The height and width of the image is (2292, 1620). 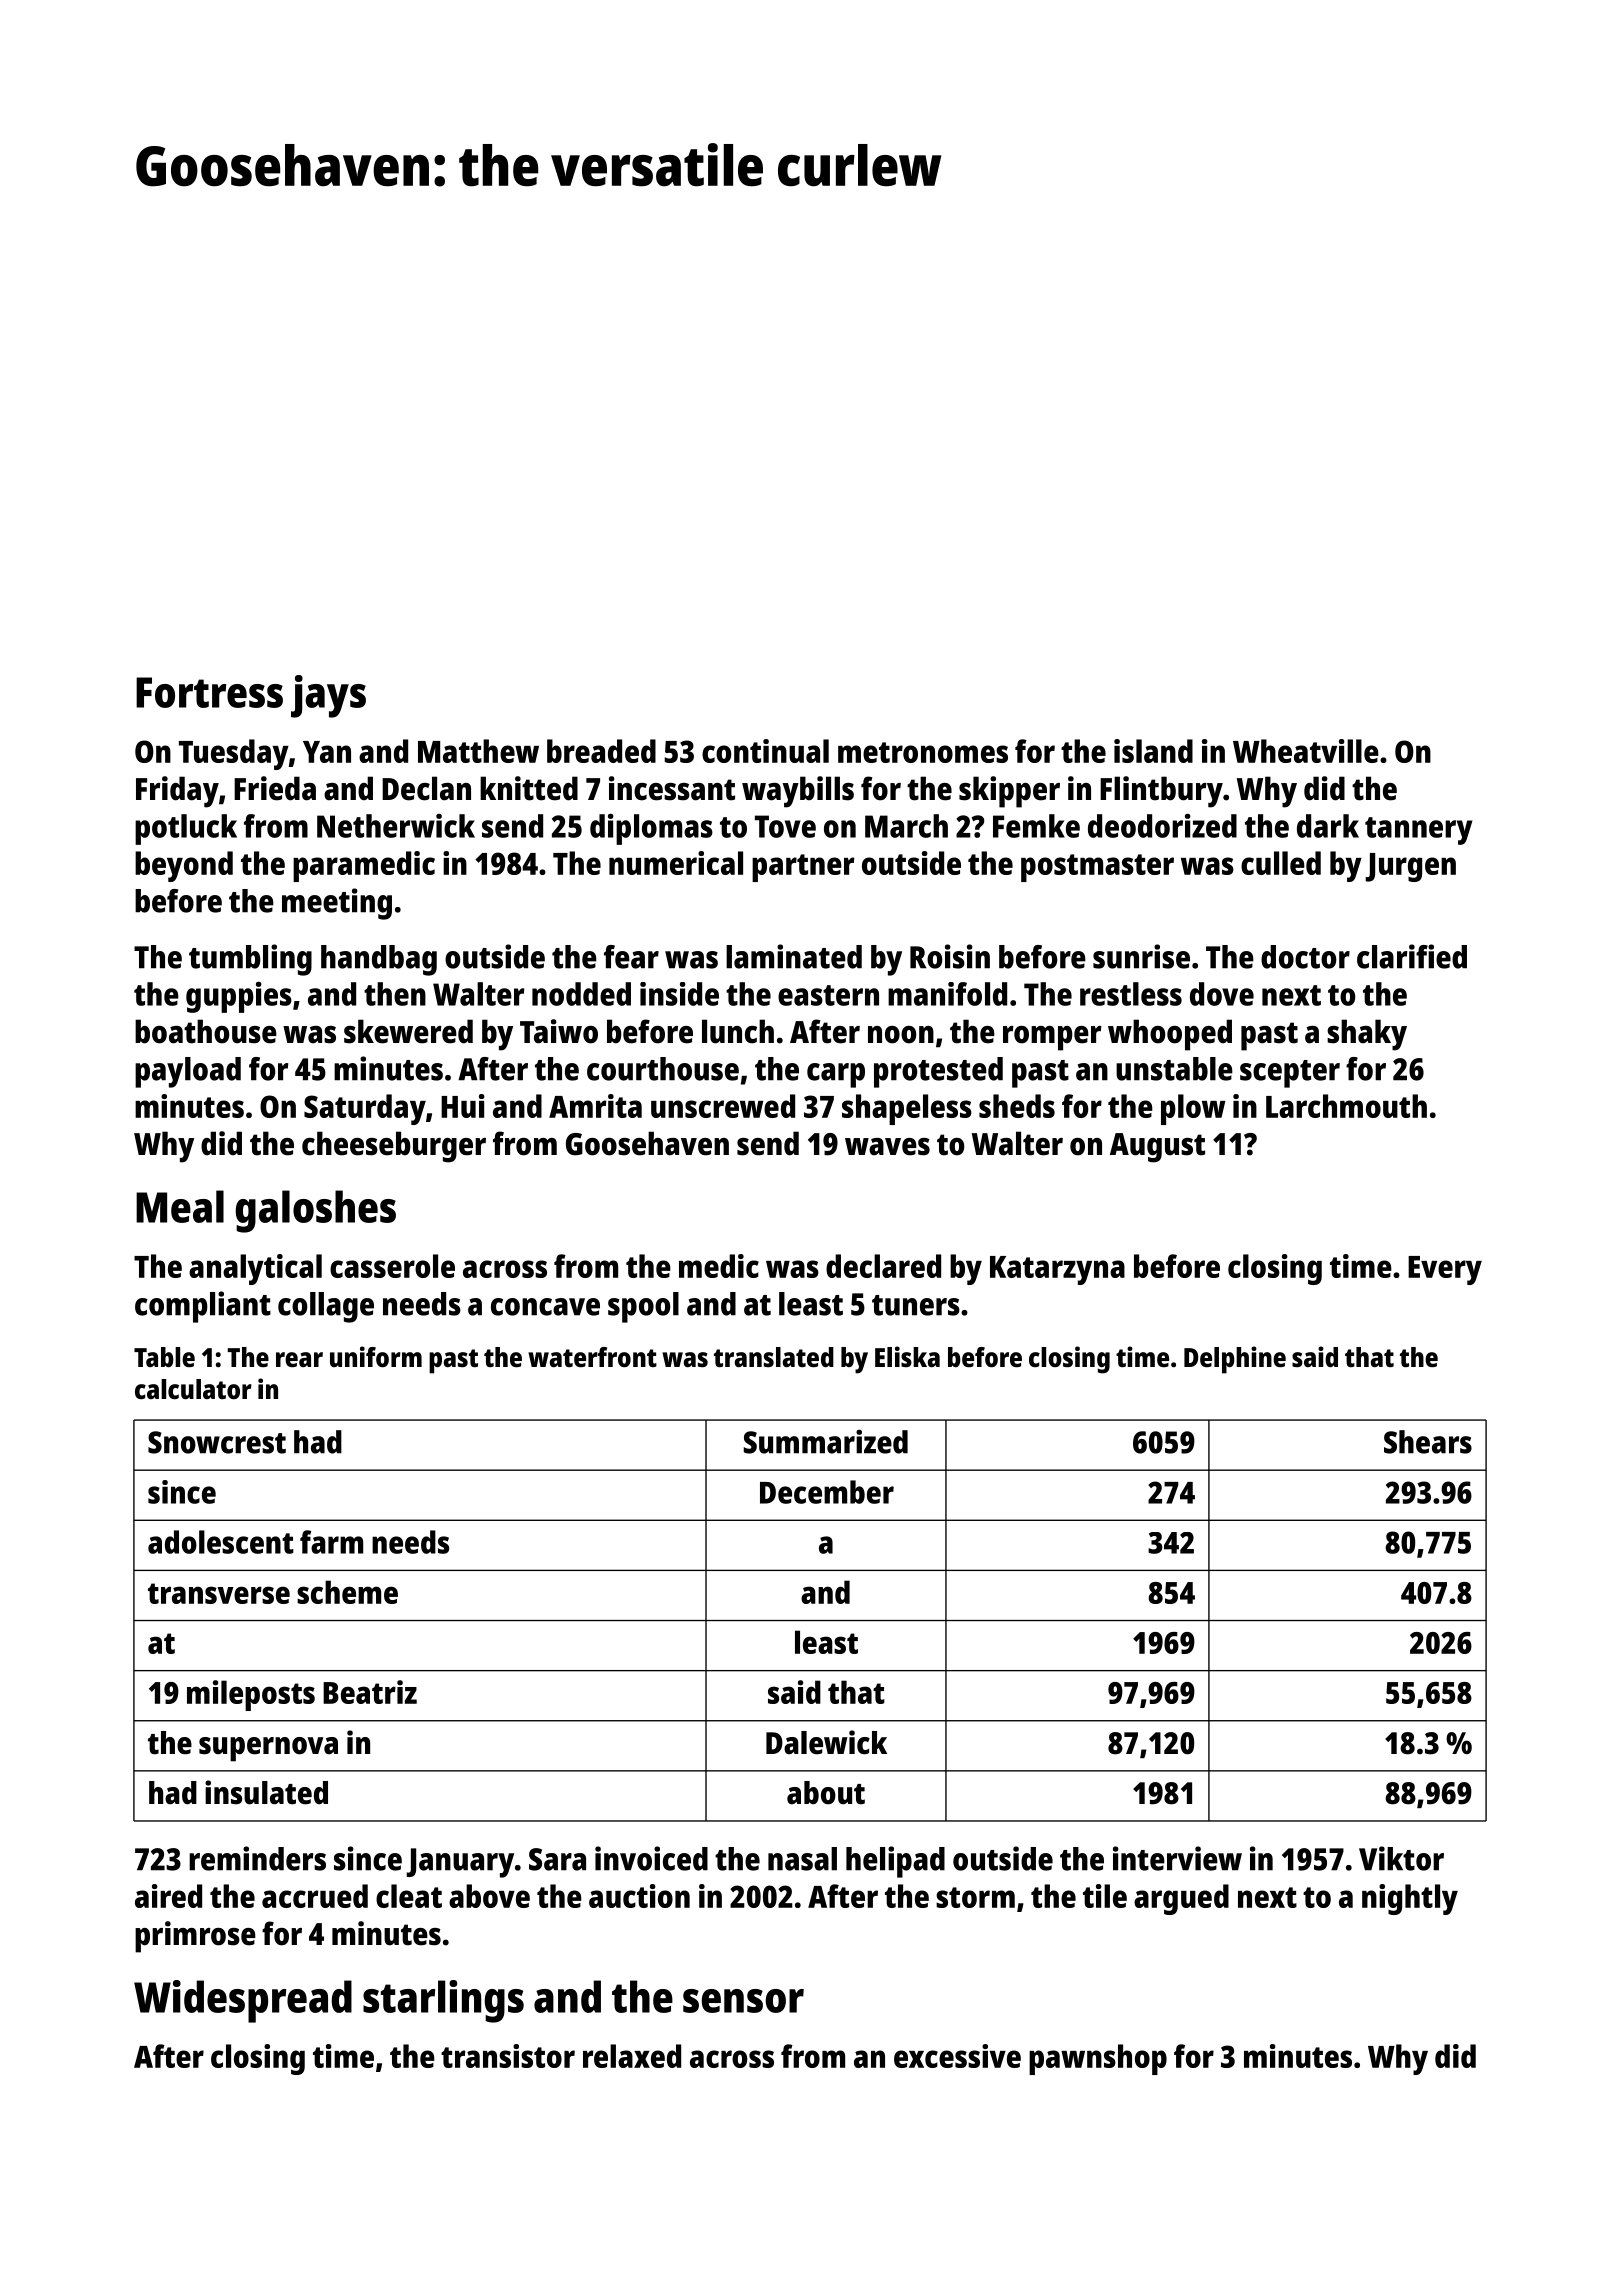 What do you see at coordinates (1098, 2059) in the image?
I see `pawnshop` at bounding box center [1098, 2059].
